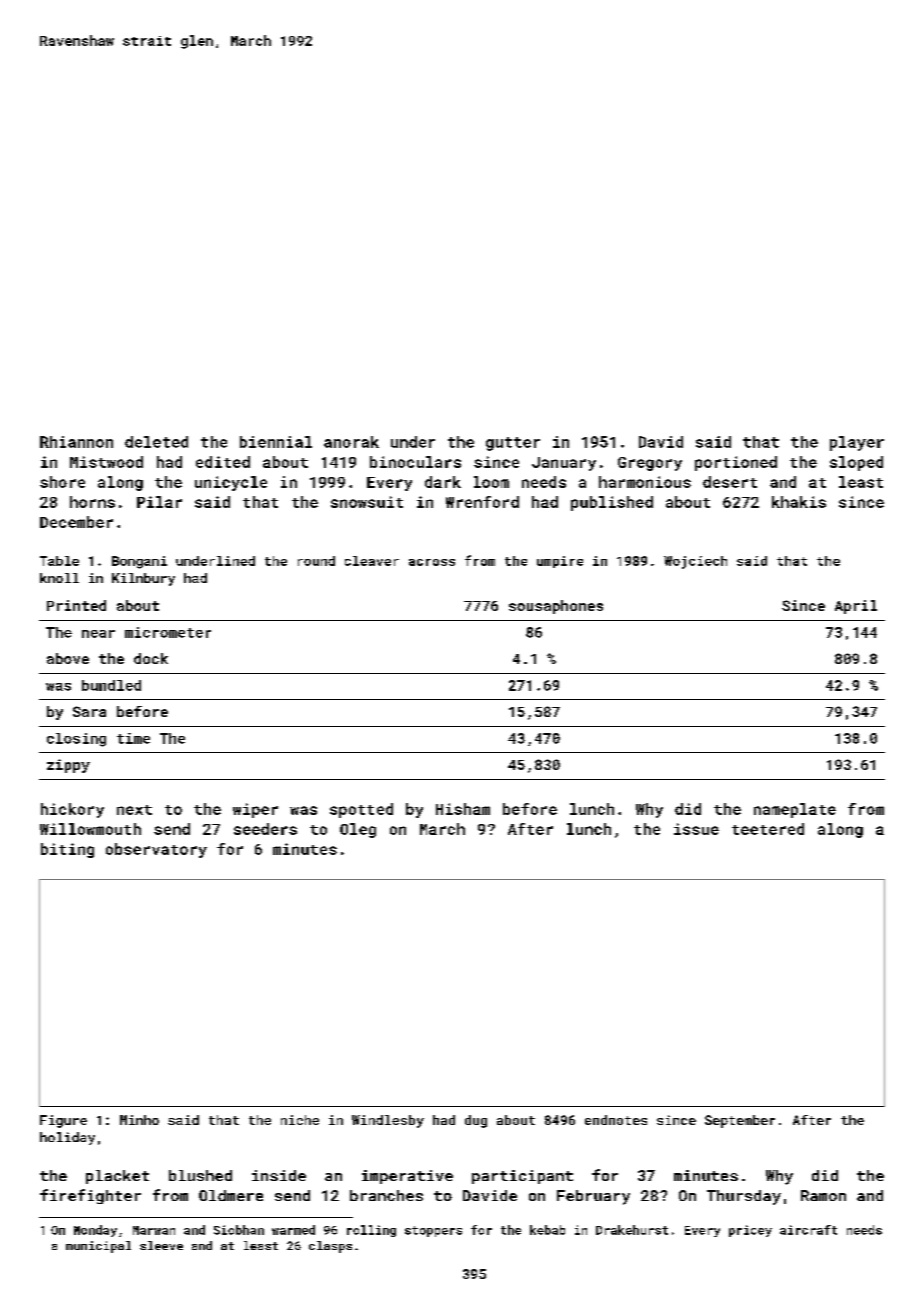  What do you see at coordinates (593, 1197) in the image?
I see `February` at bounding box center [593, 1197].
